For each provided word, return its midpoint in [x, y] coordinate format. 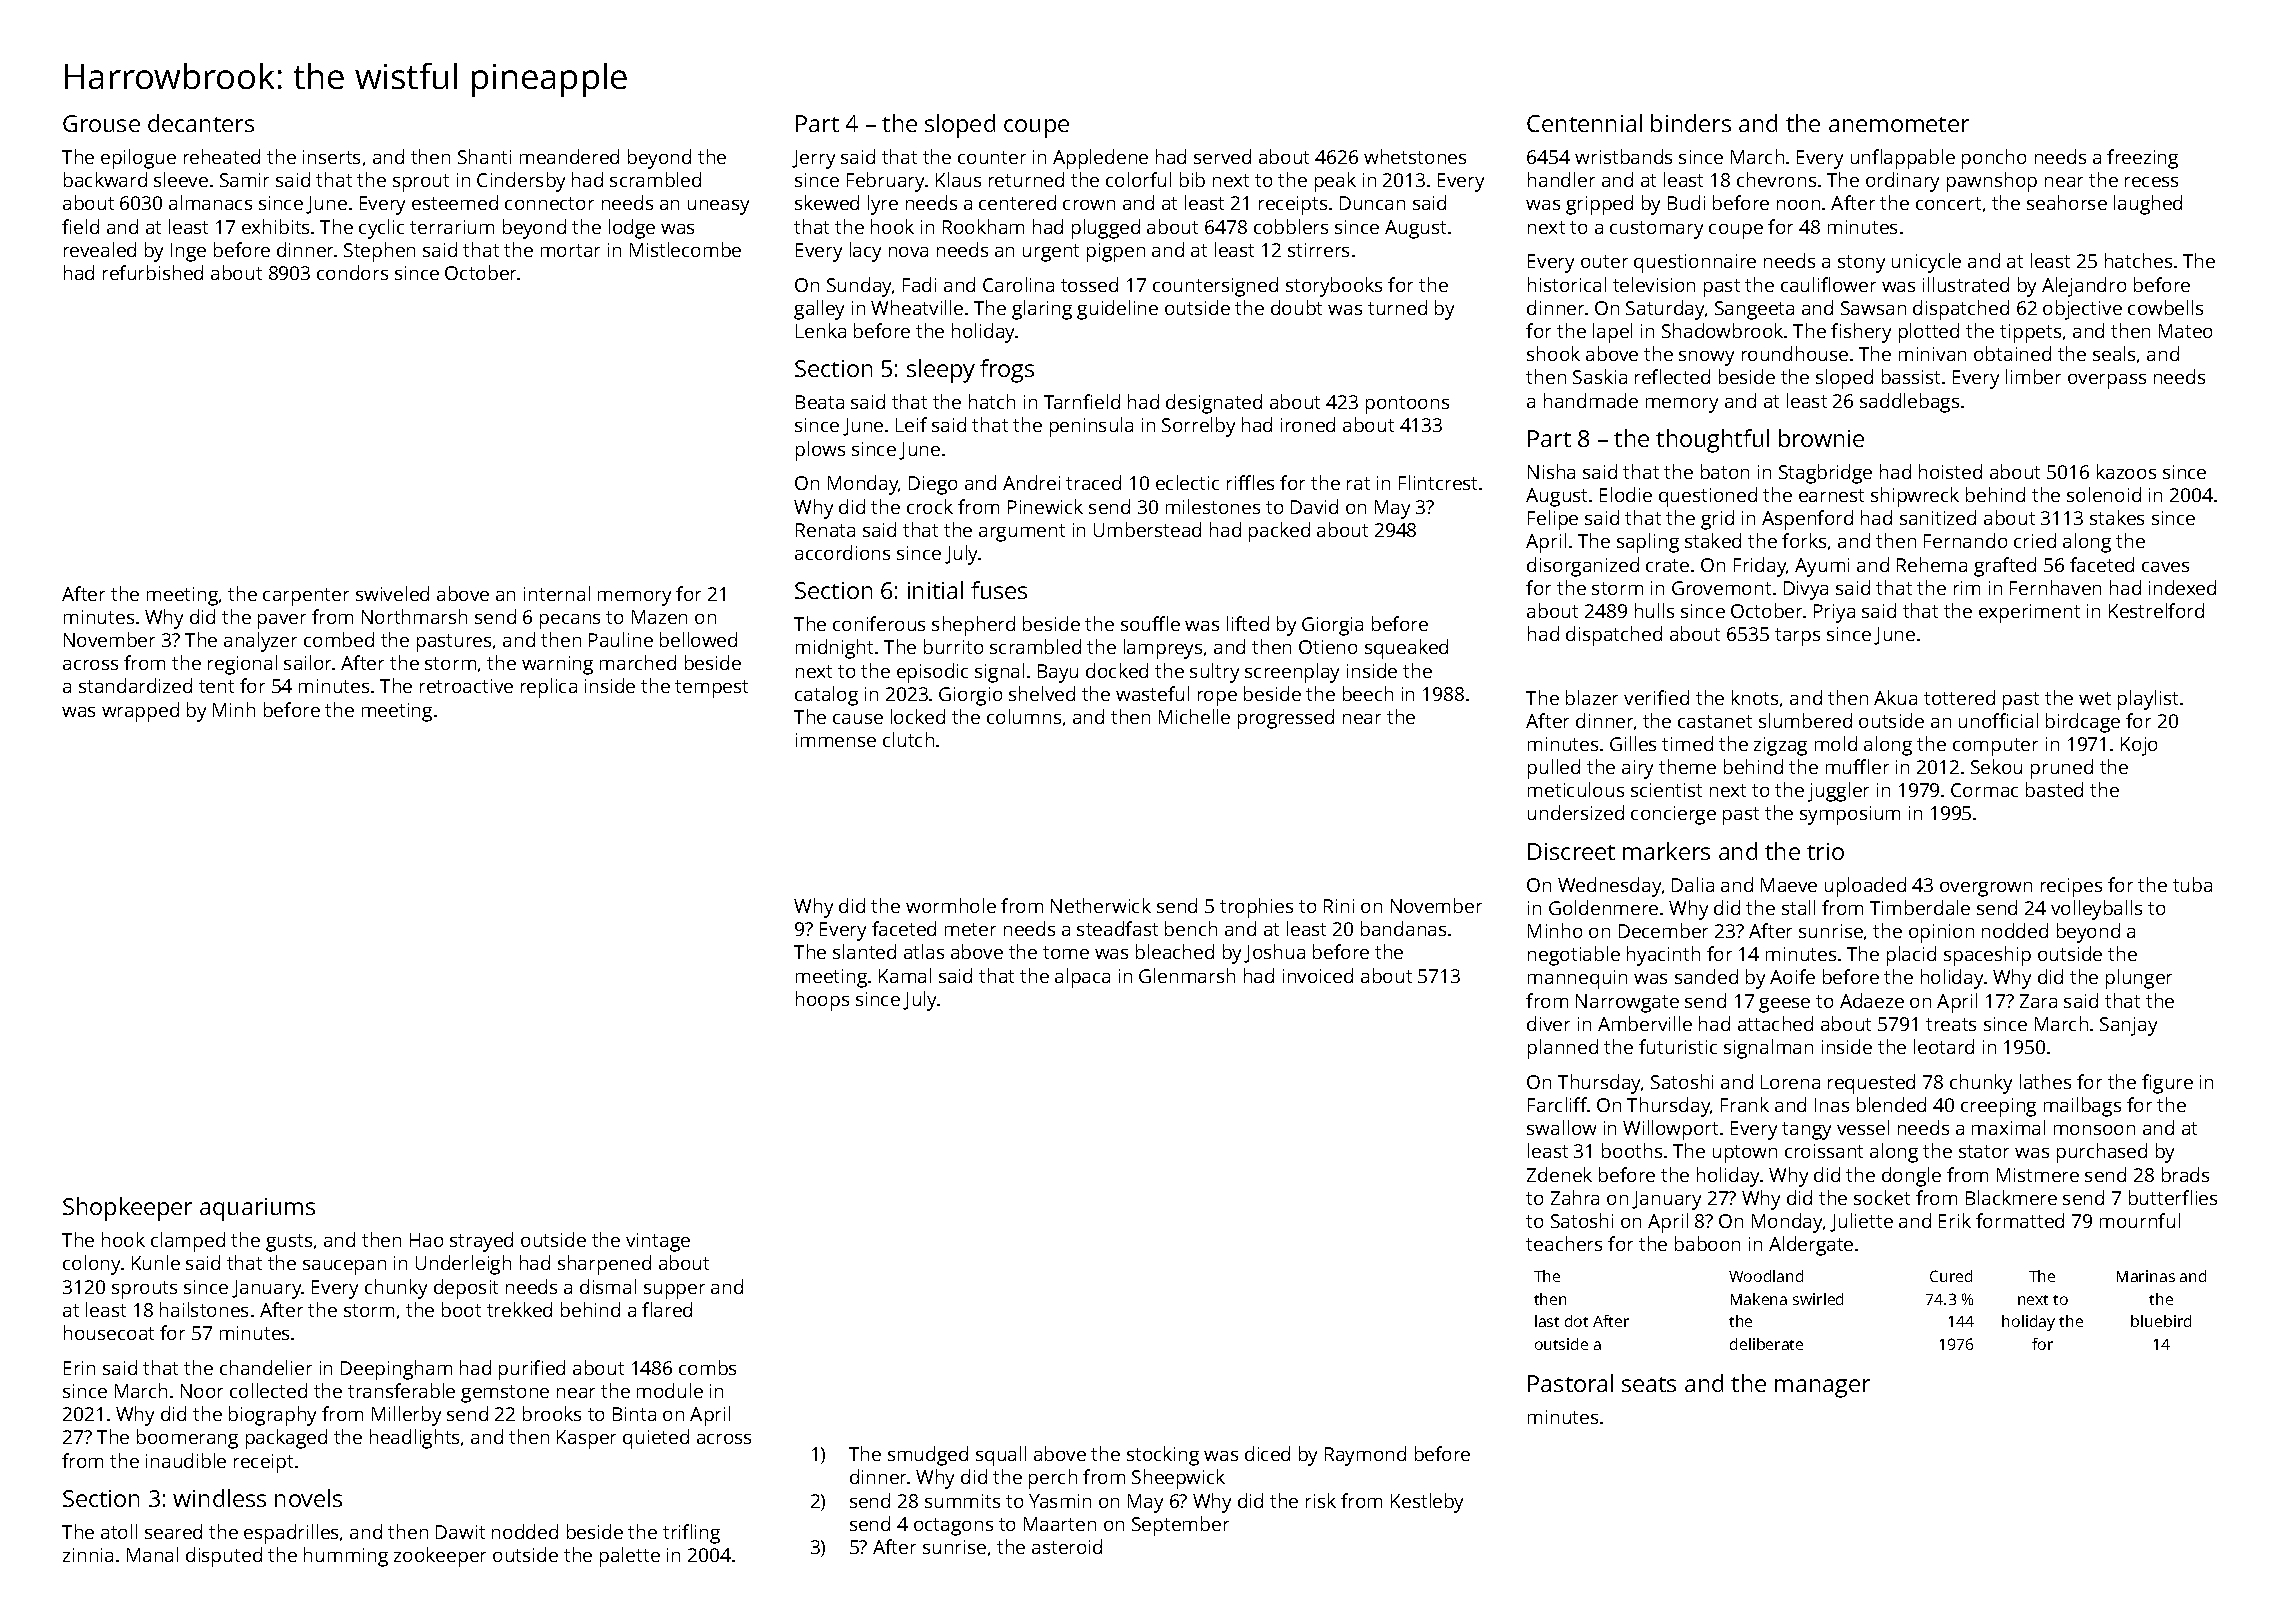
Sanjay [2128, 1026]
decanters [201, 123]
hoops [822, 1001]
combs [707, 1367]
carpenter [306, 597]
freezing [2142, 159]
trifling [691, 1534]
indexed [2182, 587]
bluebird [2161, 1321]
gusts [289, 1243]
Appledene [1100, 159]
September [1180, 1526]
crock [930, 506]
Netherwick [1101, 905]
